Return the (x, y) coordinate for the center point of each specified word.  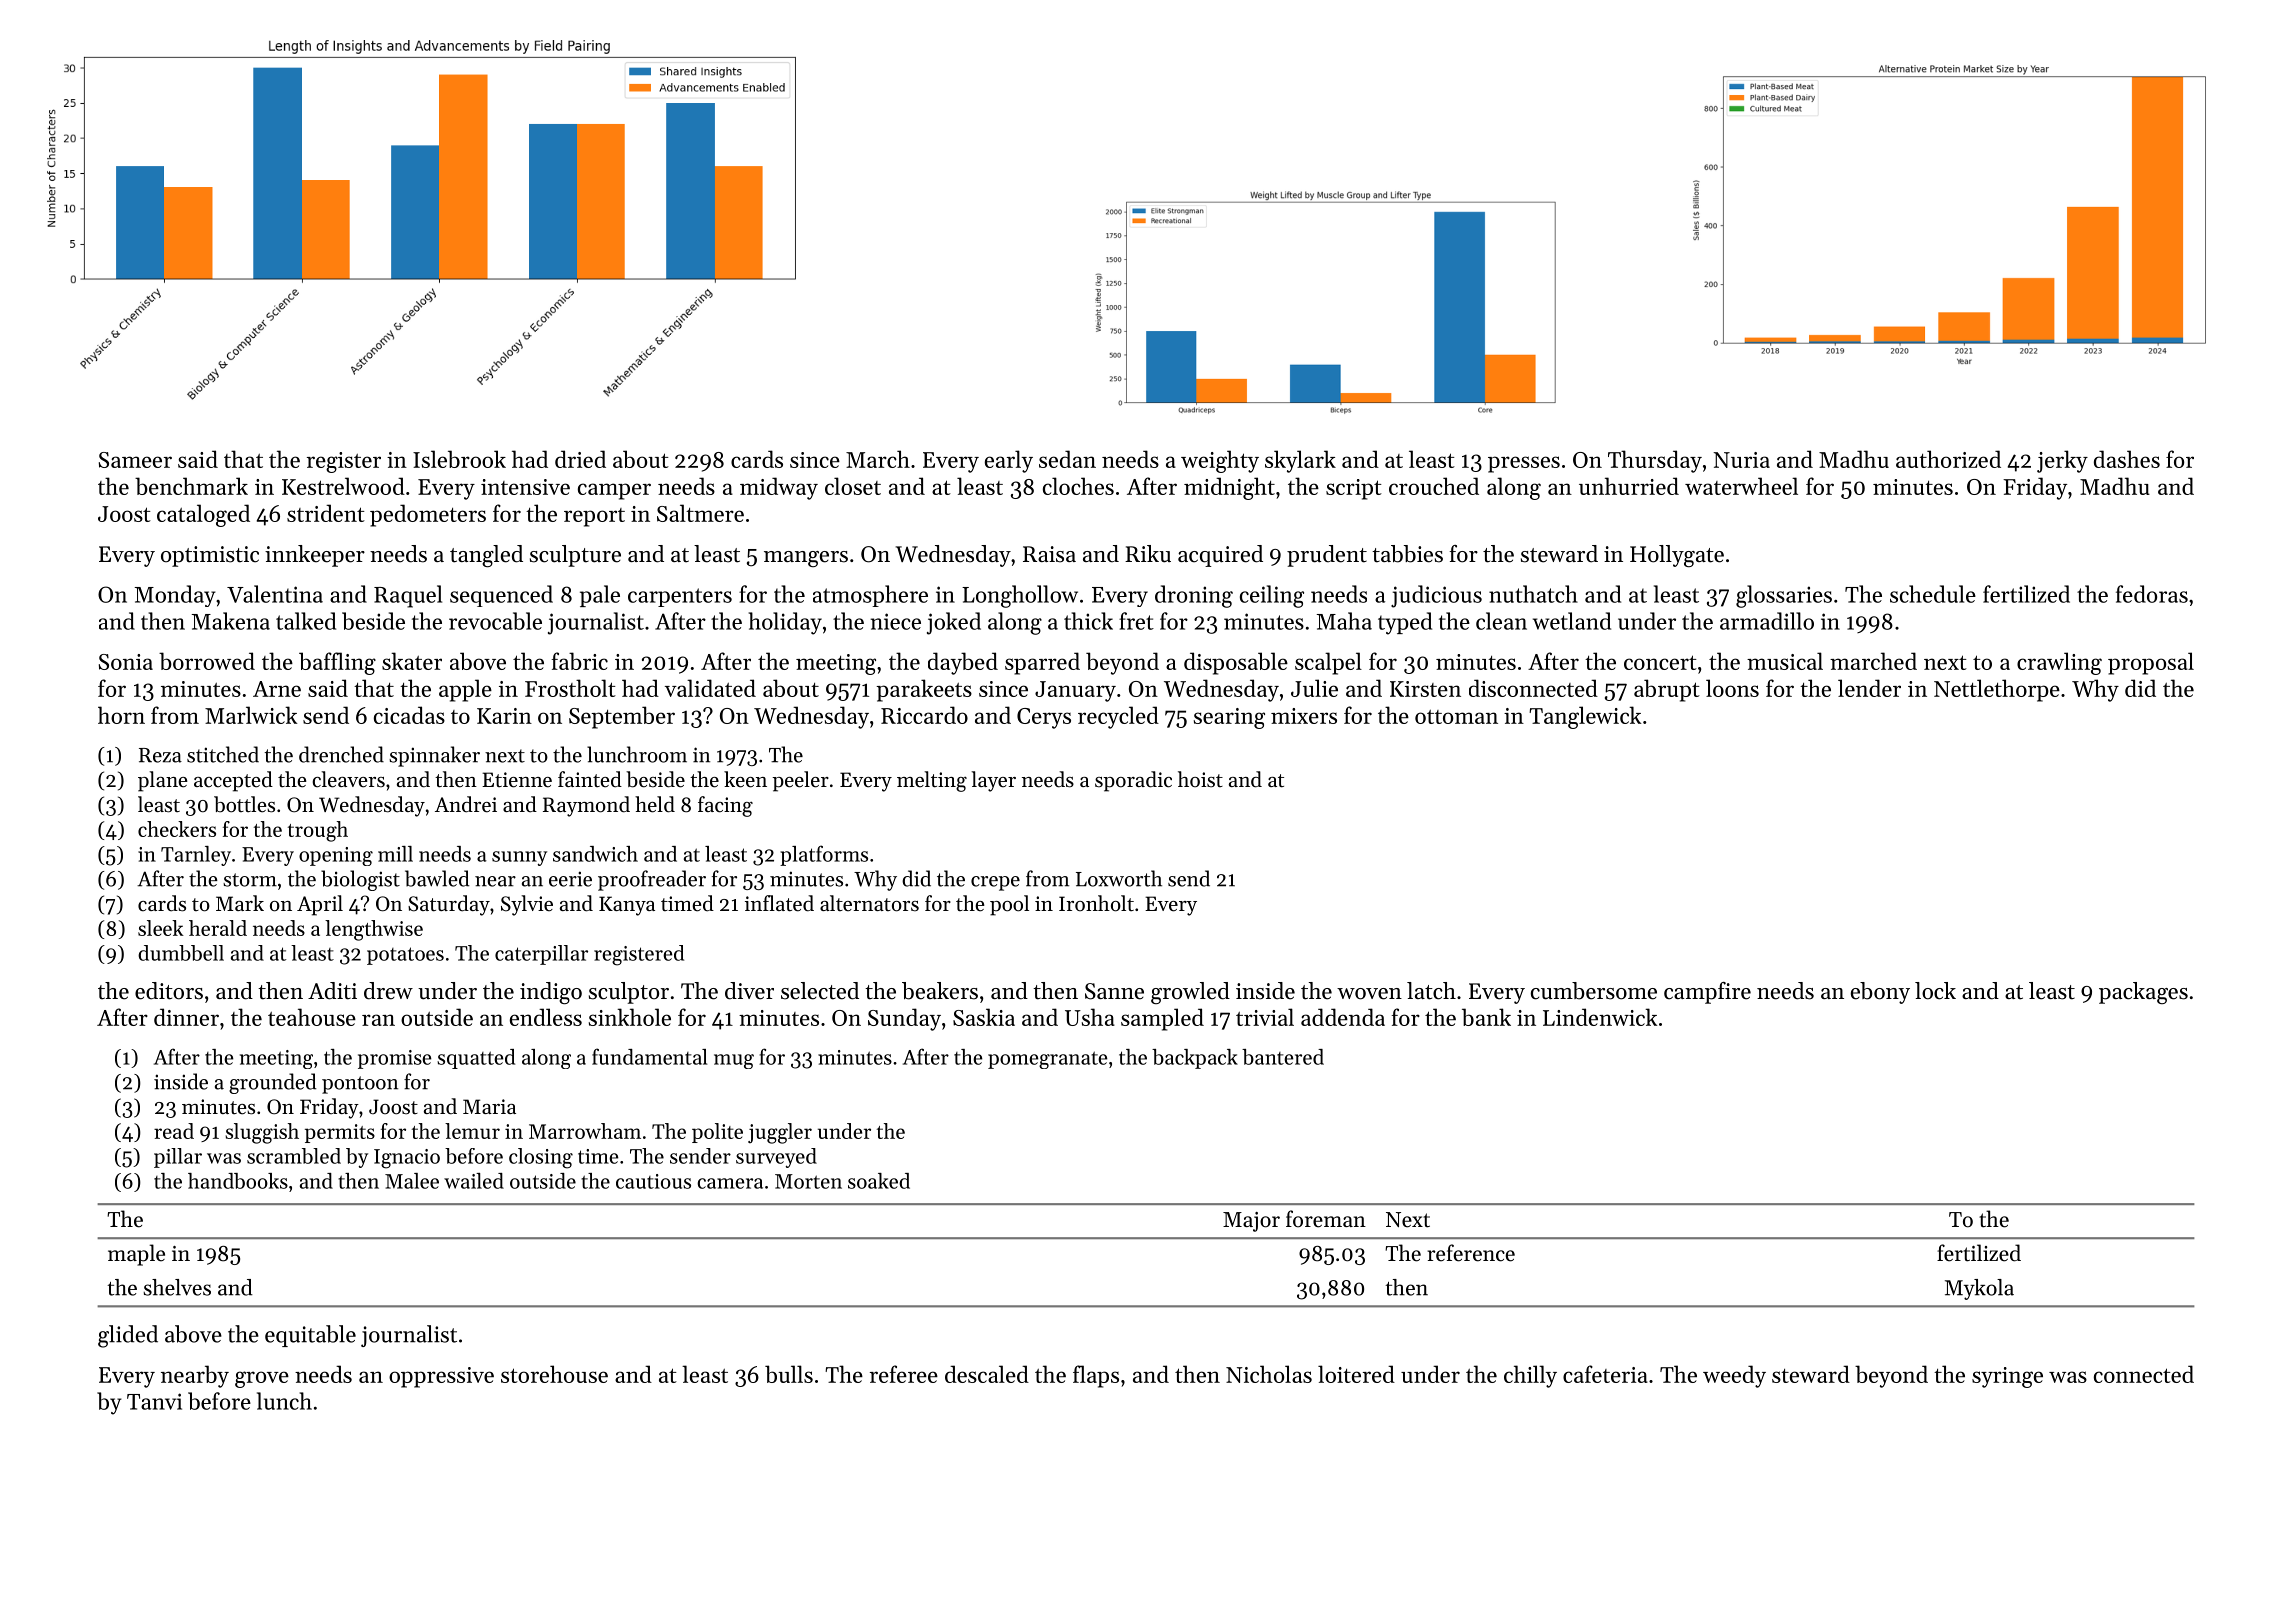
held (655, 804)
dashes (2127, 459)
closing (541, 1158)
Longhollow (1020, 596)
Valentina (275, 594)
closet (853, 486)
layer (993, 781)
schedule (1933, 594)
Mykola (1979, 1289)
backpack (1195, 1059)
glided (128, 1336)
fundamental (649, 1056)
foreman (1326, 1219)
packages (2143, 993)
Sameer (135, 460)
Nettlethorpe (1997, 690)
